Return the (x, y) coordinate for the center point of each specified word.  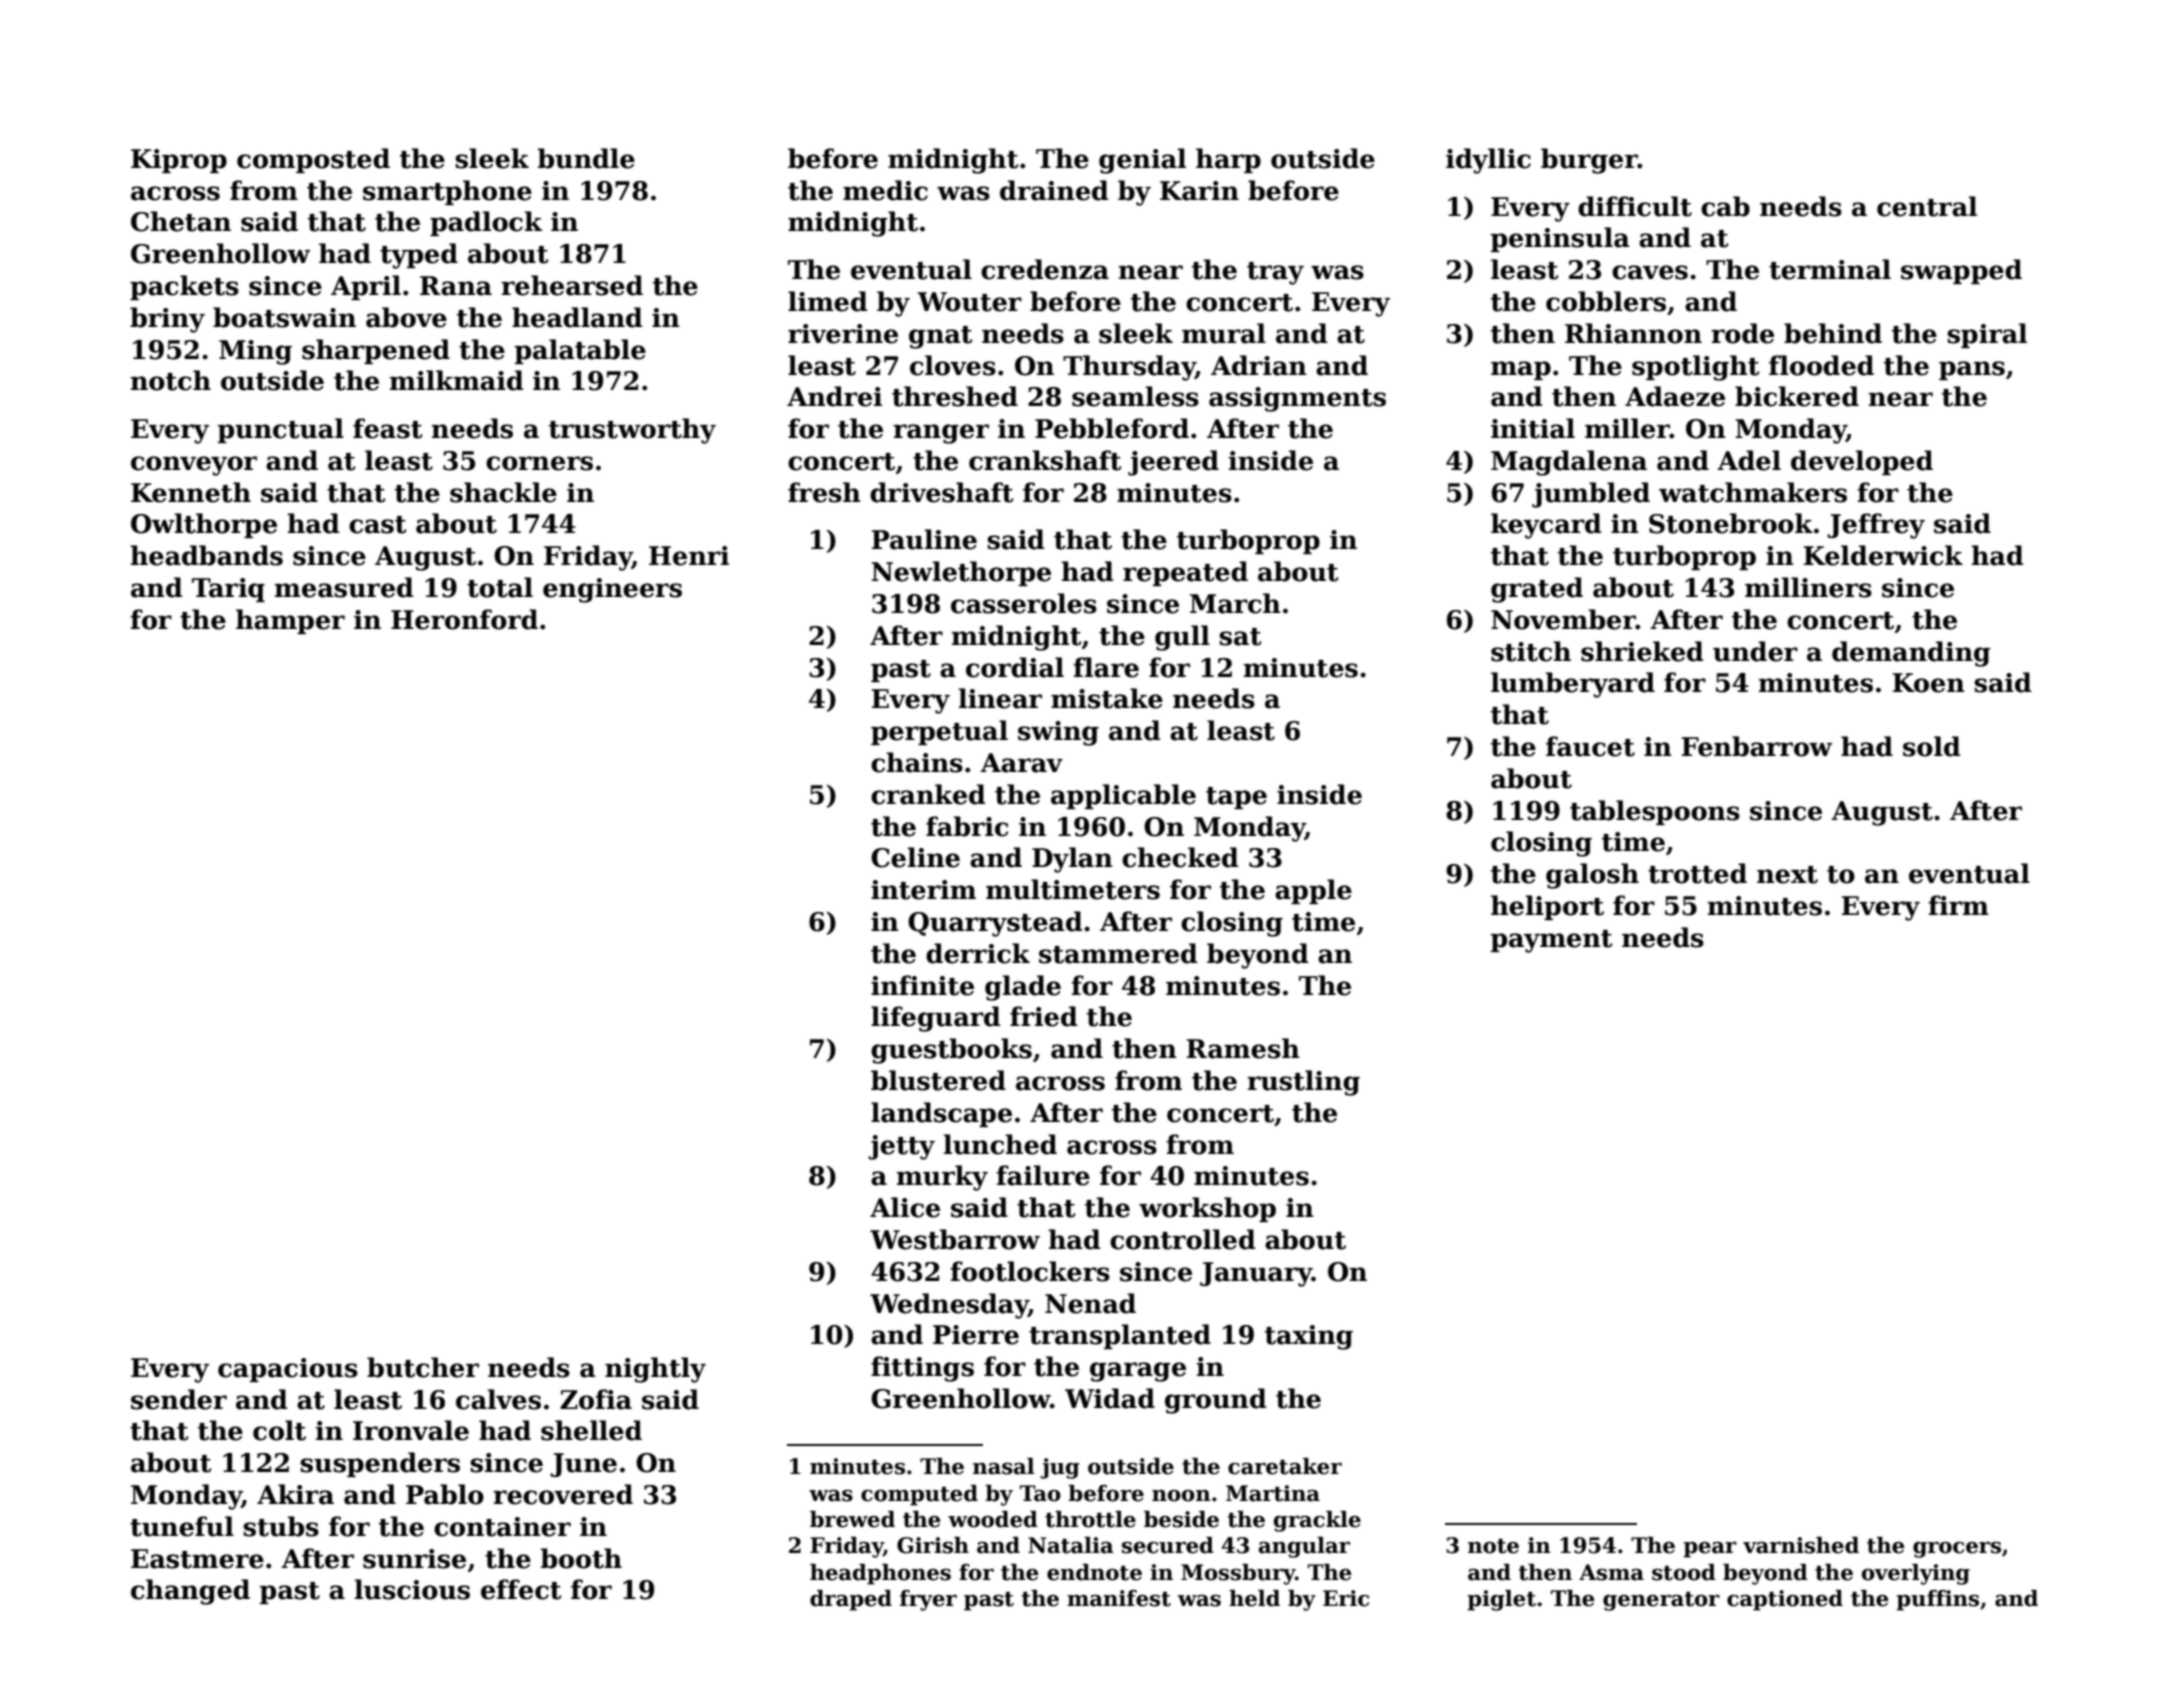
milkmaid (457, 380)
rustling (1303, 1083)
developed (1862, 462)
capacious (288, 1370)
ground (1216, 1401)
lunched (1000, 1144)
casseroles (1024, 603)
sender (179, 1399)
